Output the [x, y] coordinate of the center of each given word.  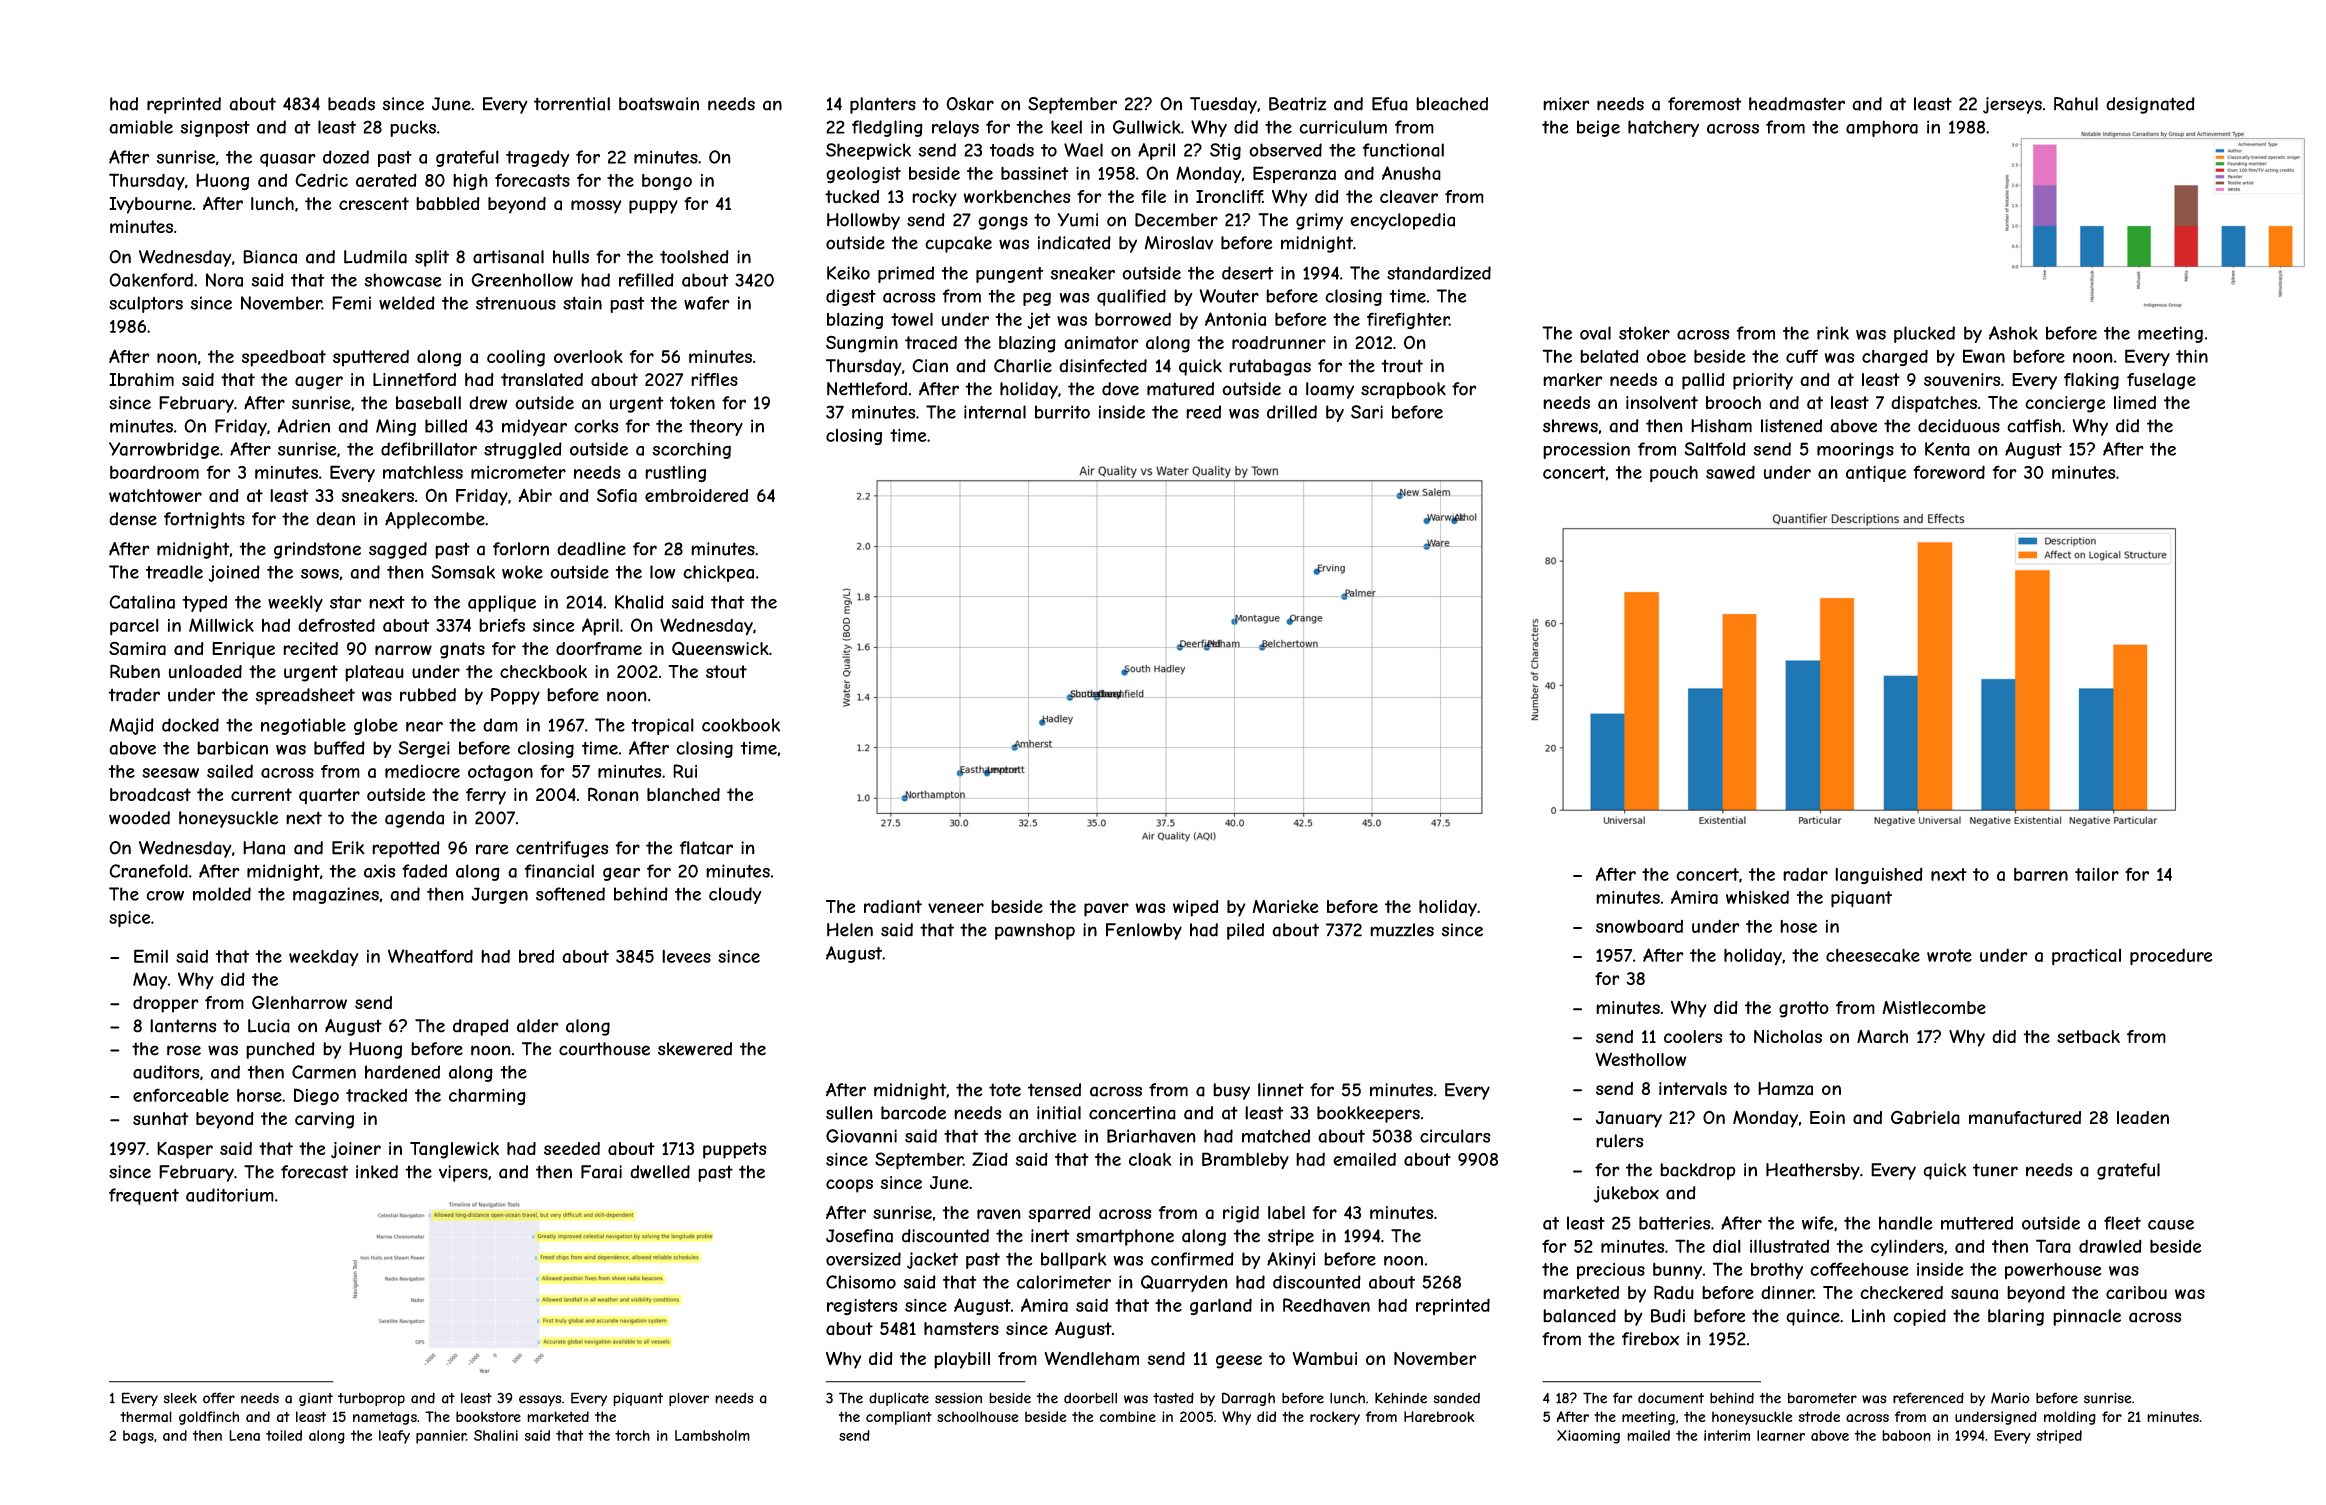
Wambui [1325, 1359]
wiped [1196, 908]
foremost [1705, 104]
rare [492, 849]
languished [1879, 875]
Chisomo [861, 1282]
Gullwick [1147, 127]
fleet [2122, 1223]
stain [582, 303]
